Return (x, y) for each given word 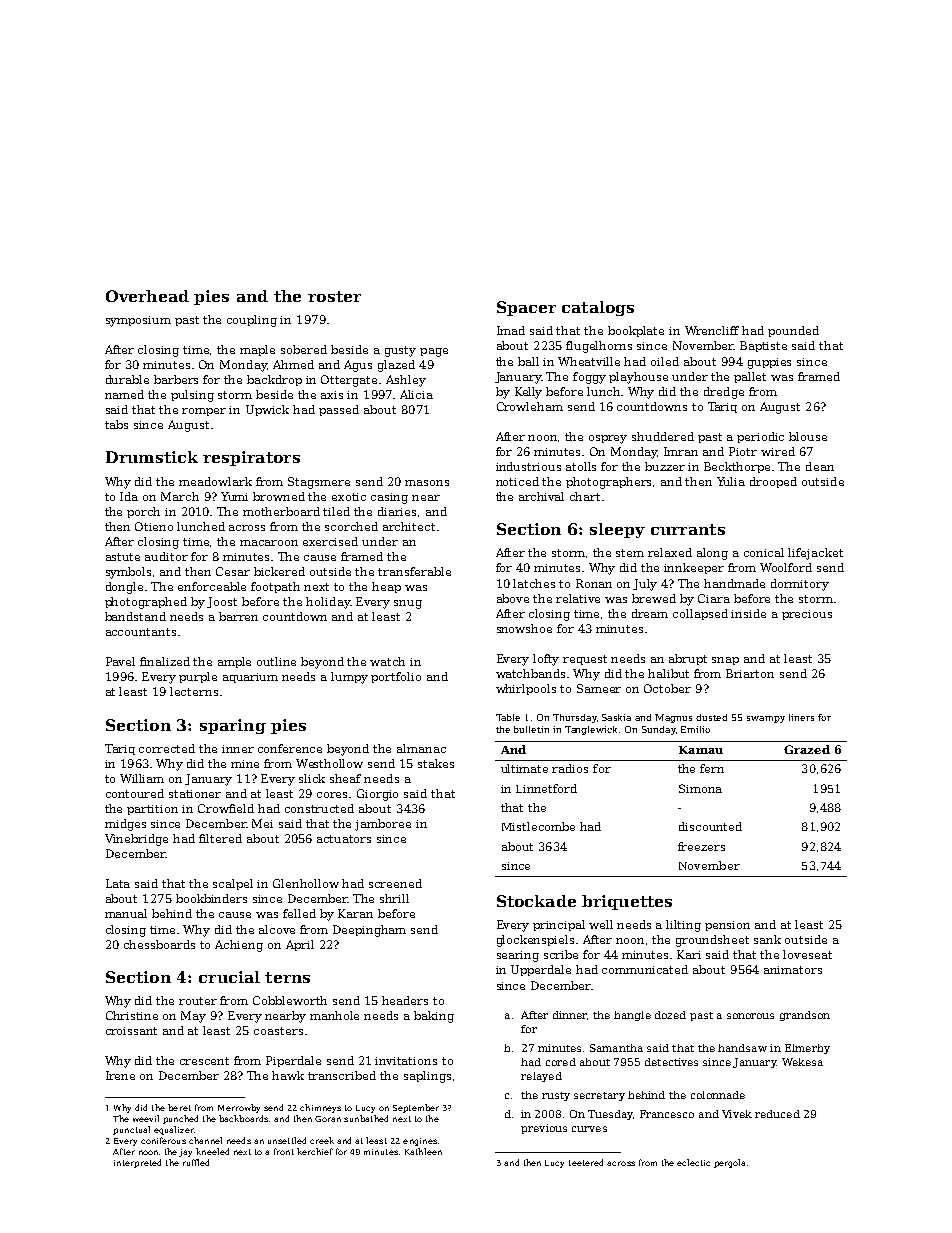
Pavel (120, 661)
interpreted (137, 1163)
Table (508, 717)
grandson (805, 1016)
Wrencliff (712, 330)
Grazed (807, 749)
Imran (681, 451)
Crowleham (530, 406)
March (180, 496)
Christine (132, 1015)
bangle (632, 1016)
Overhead (147, 296)
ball (528, 361)
